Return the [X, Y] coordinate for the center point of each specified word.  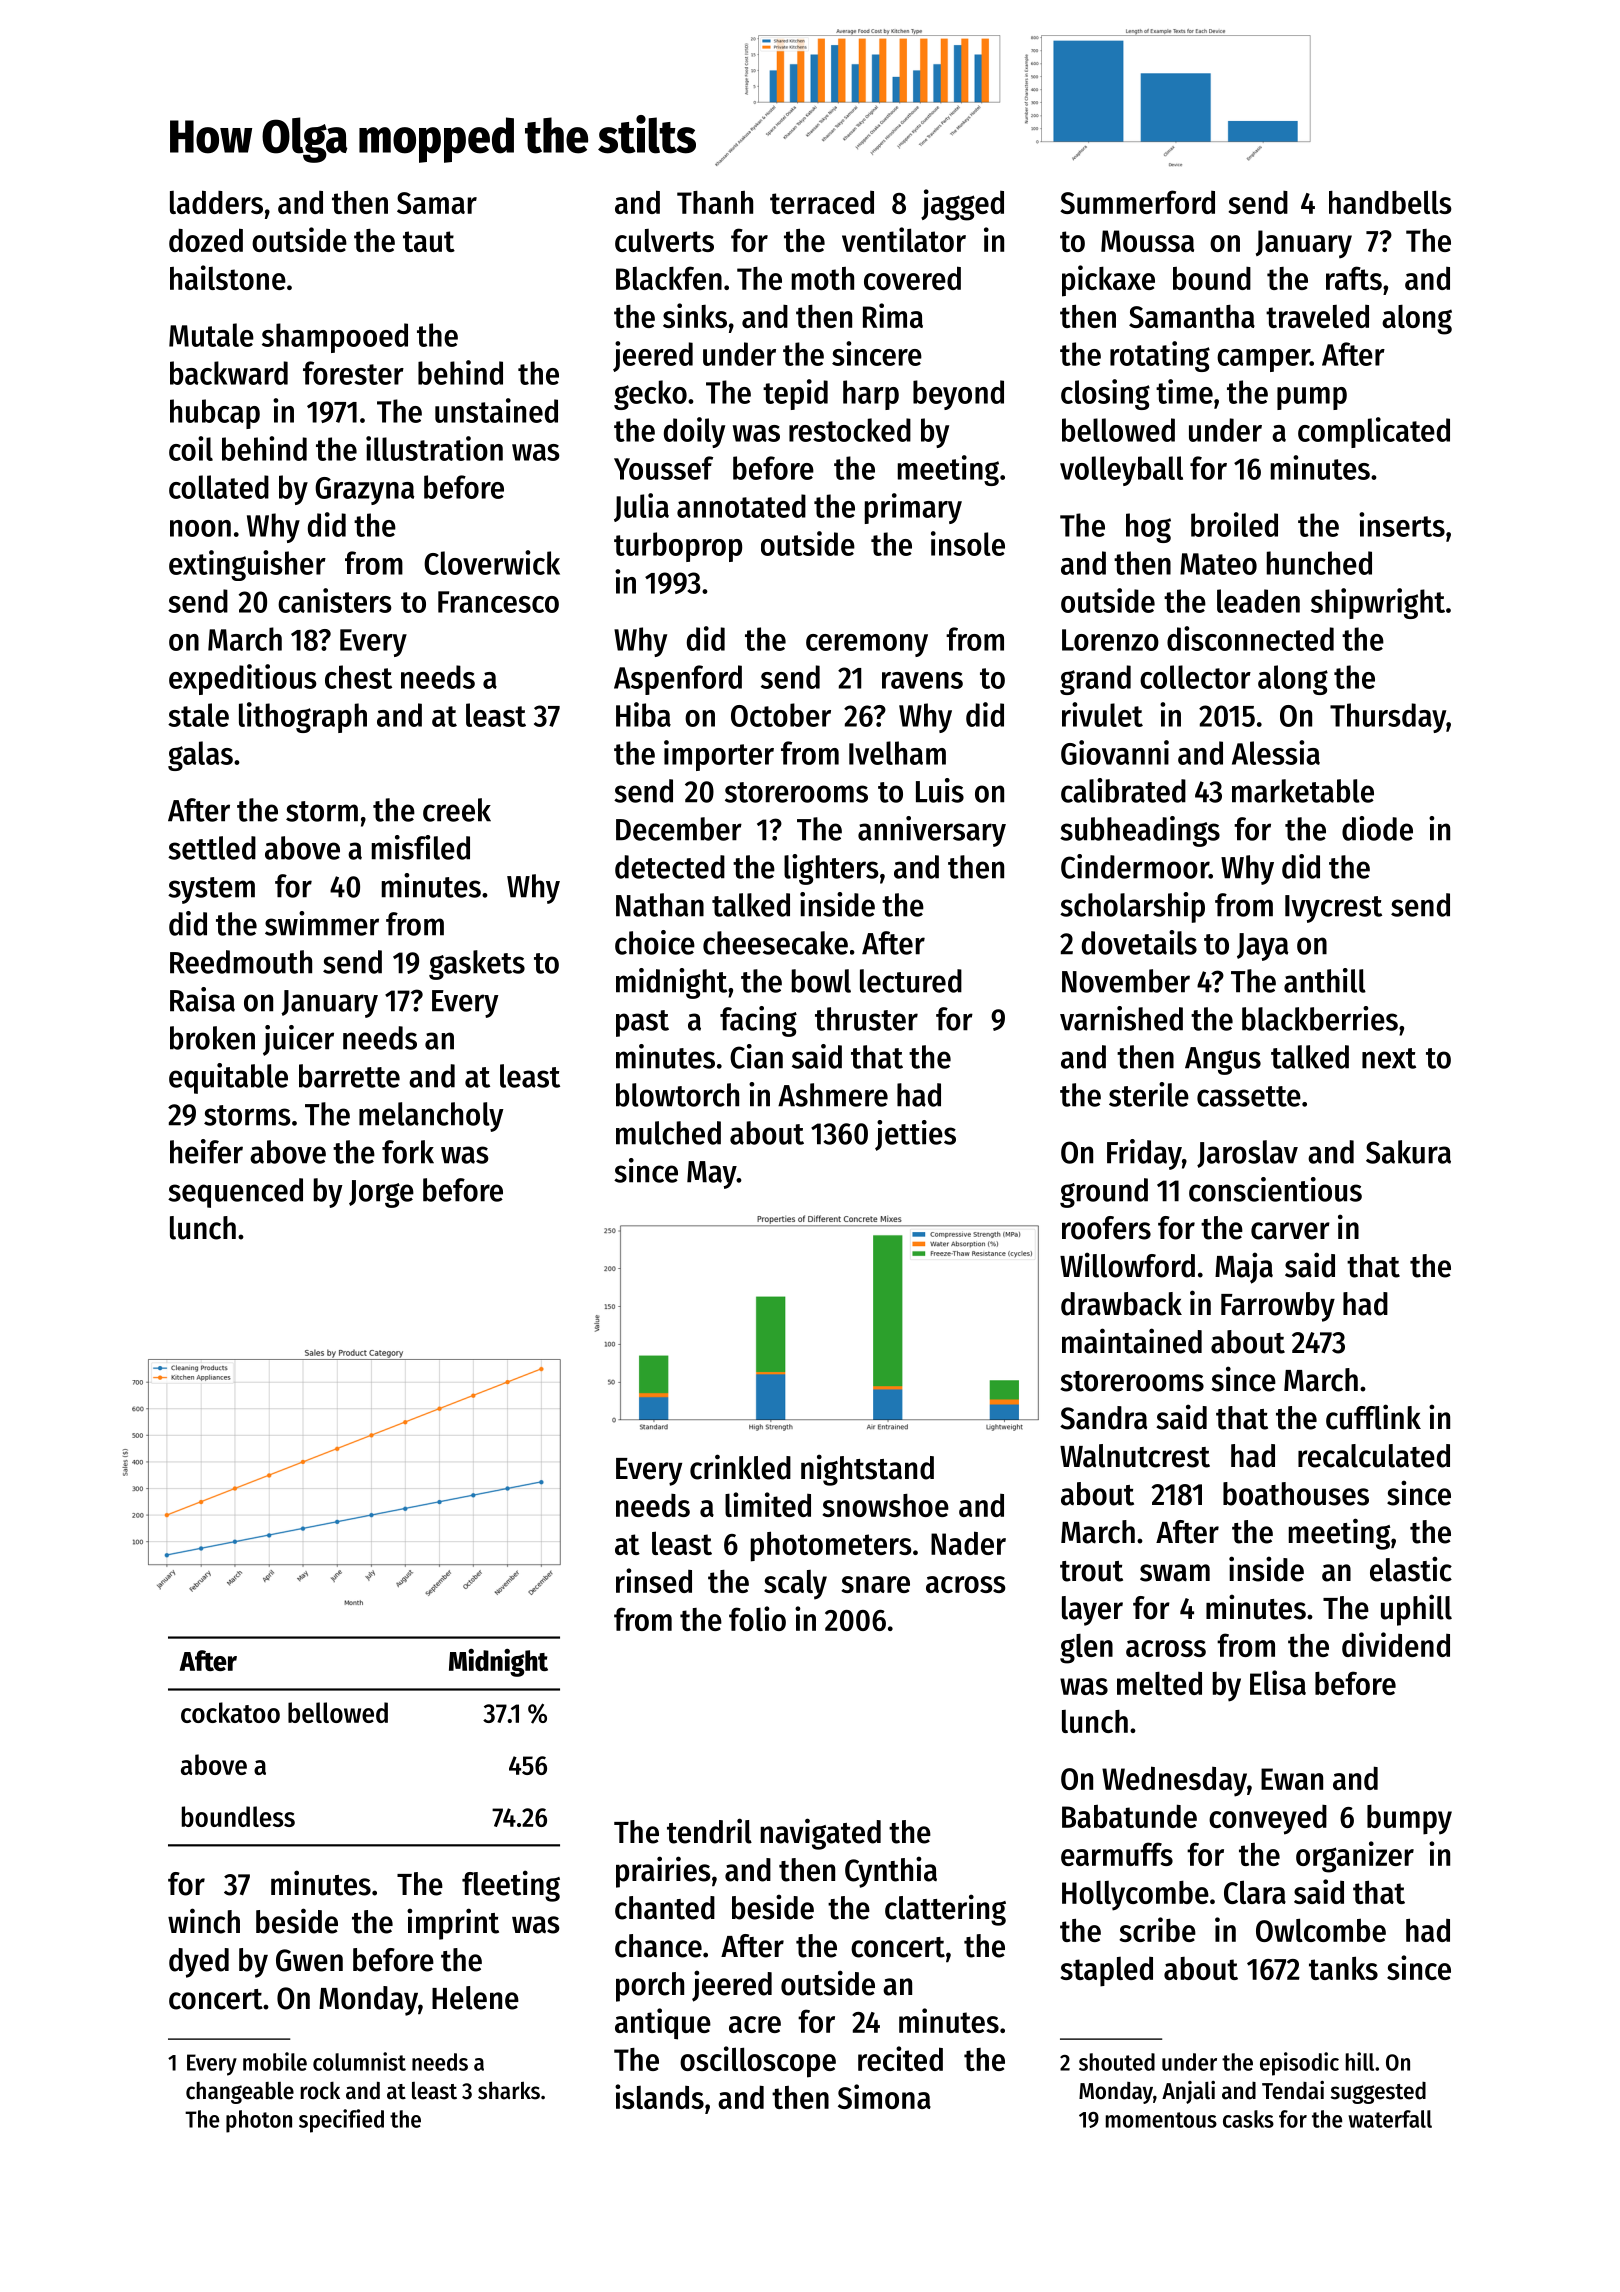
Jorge [381, 1194]
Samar [437, 203]
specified [341, 2121]
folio [757, 1618]
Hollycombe [1135, 1896]
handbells [1390, 202]
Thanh [715, 202]
